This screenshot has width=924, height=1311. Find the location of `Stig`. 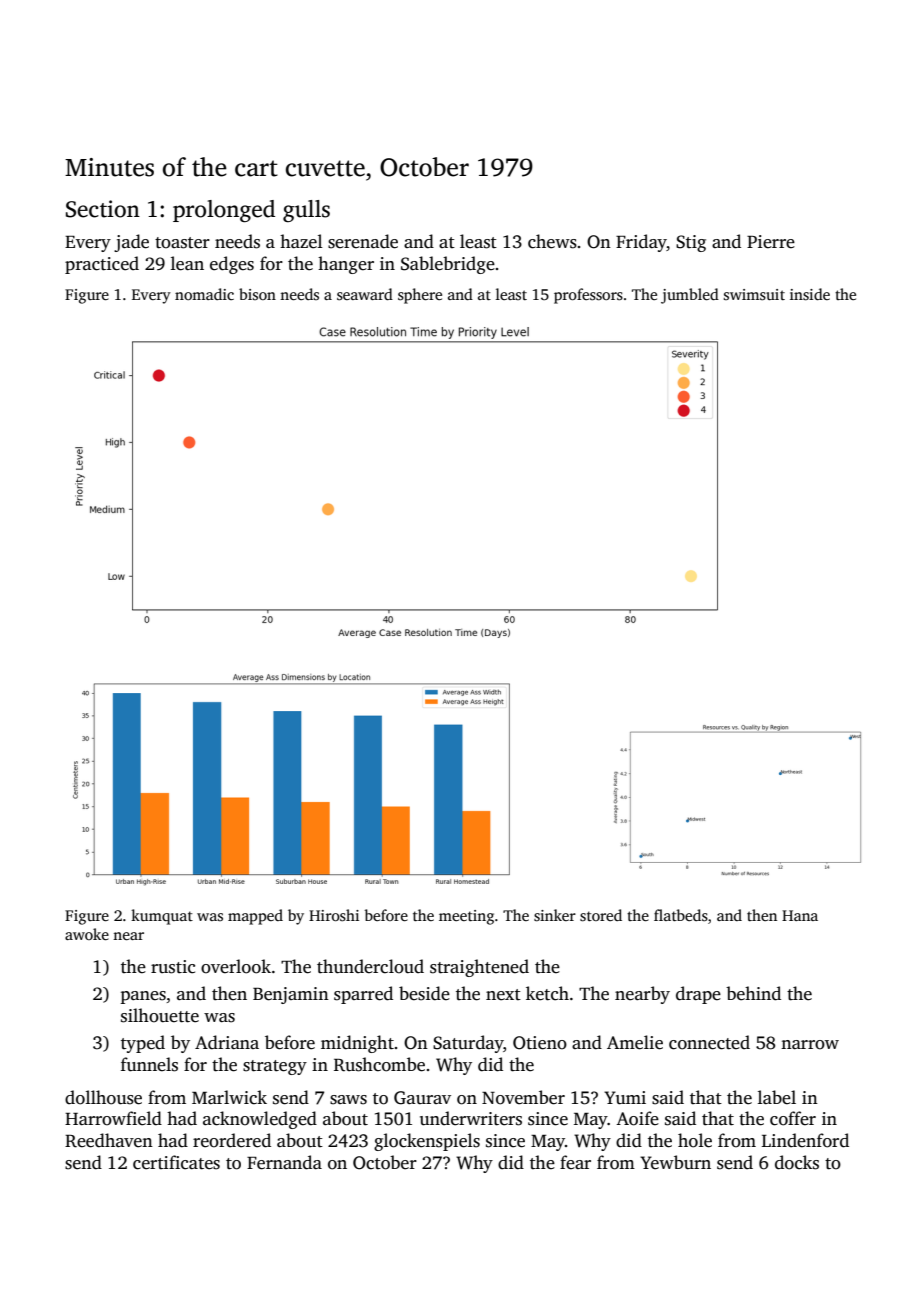

Stig is located at coordinates (691, 243).
